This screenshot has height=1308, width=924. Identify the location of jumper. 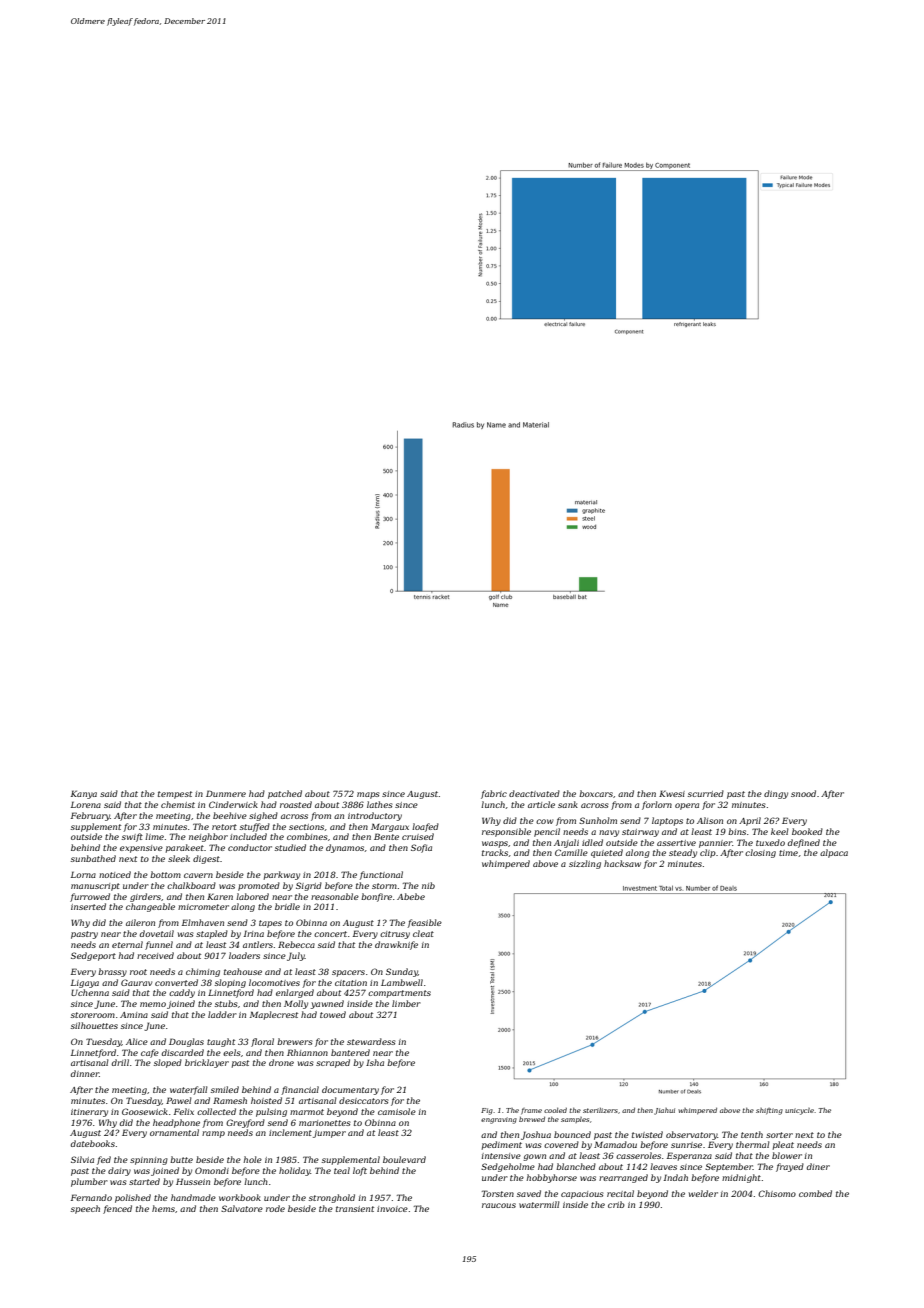
(329, 1134).
